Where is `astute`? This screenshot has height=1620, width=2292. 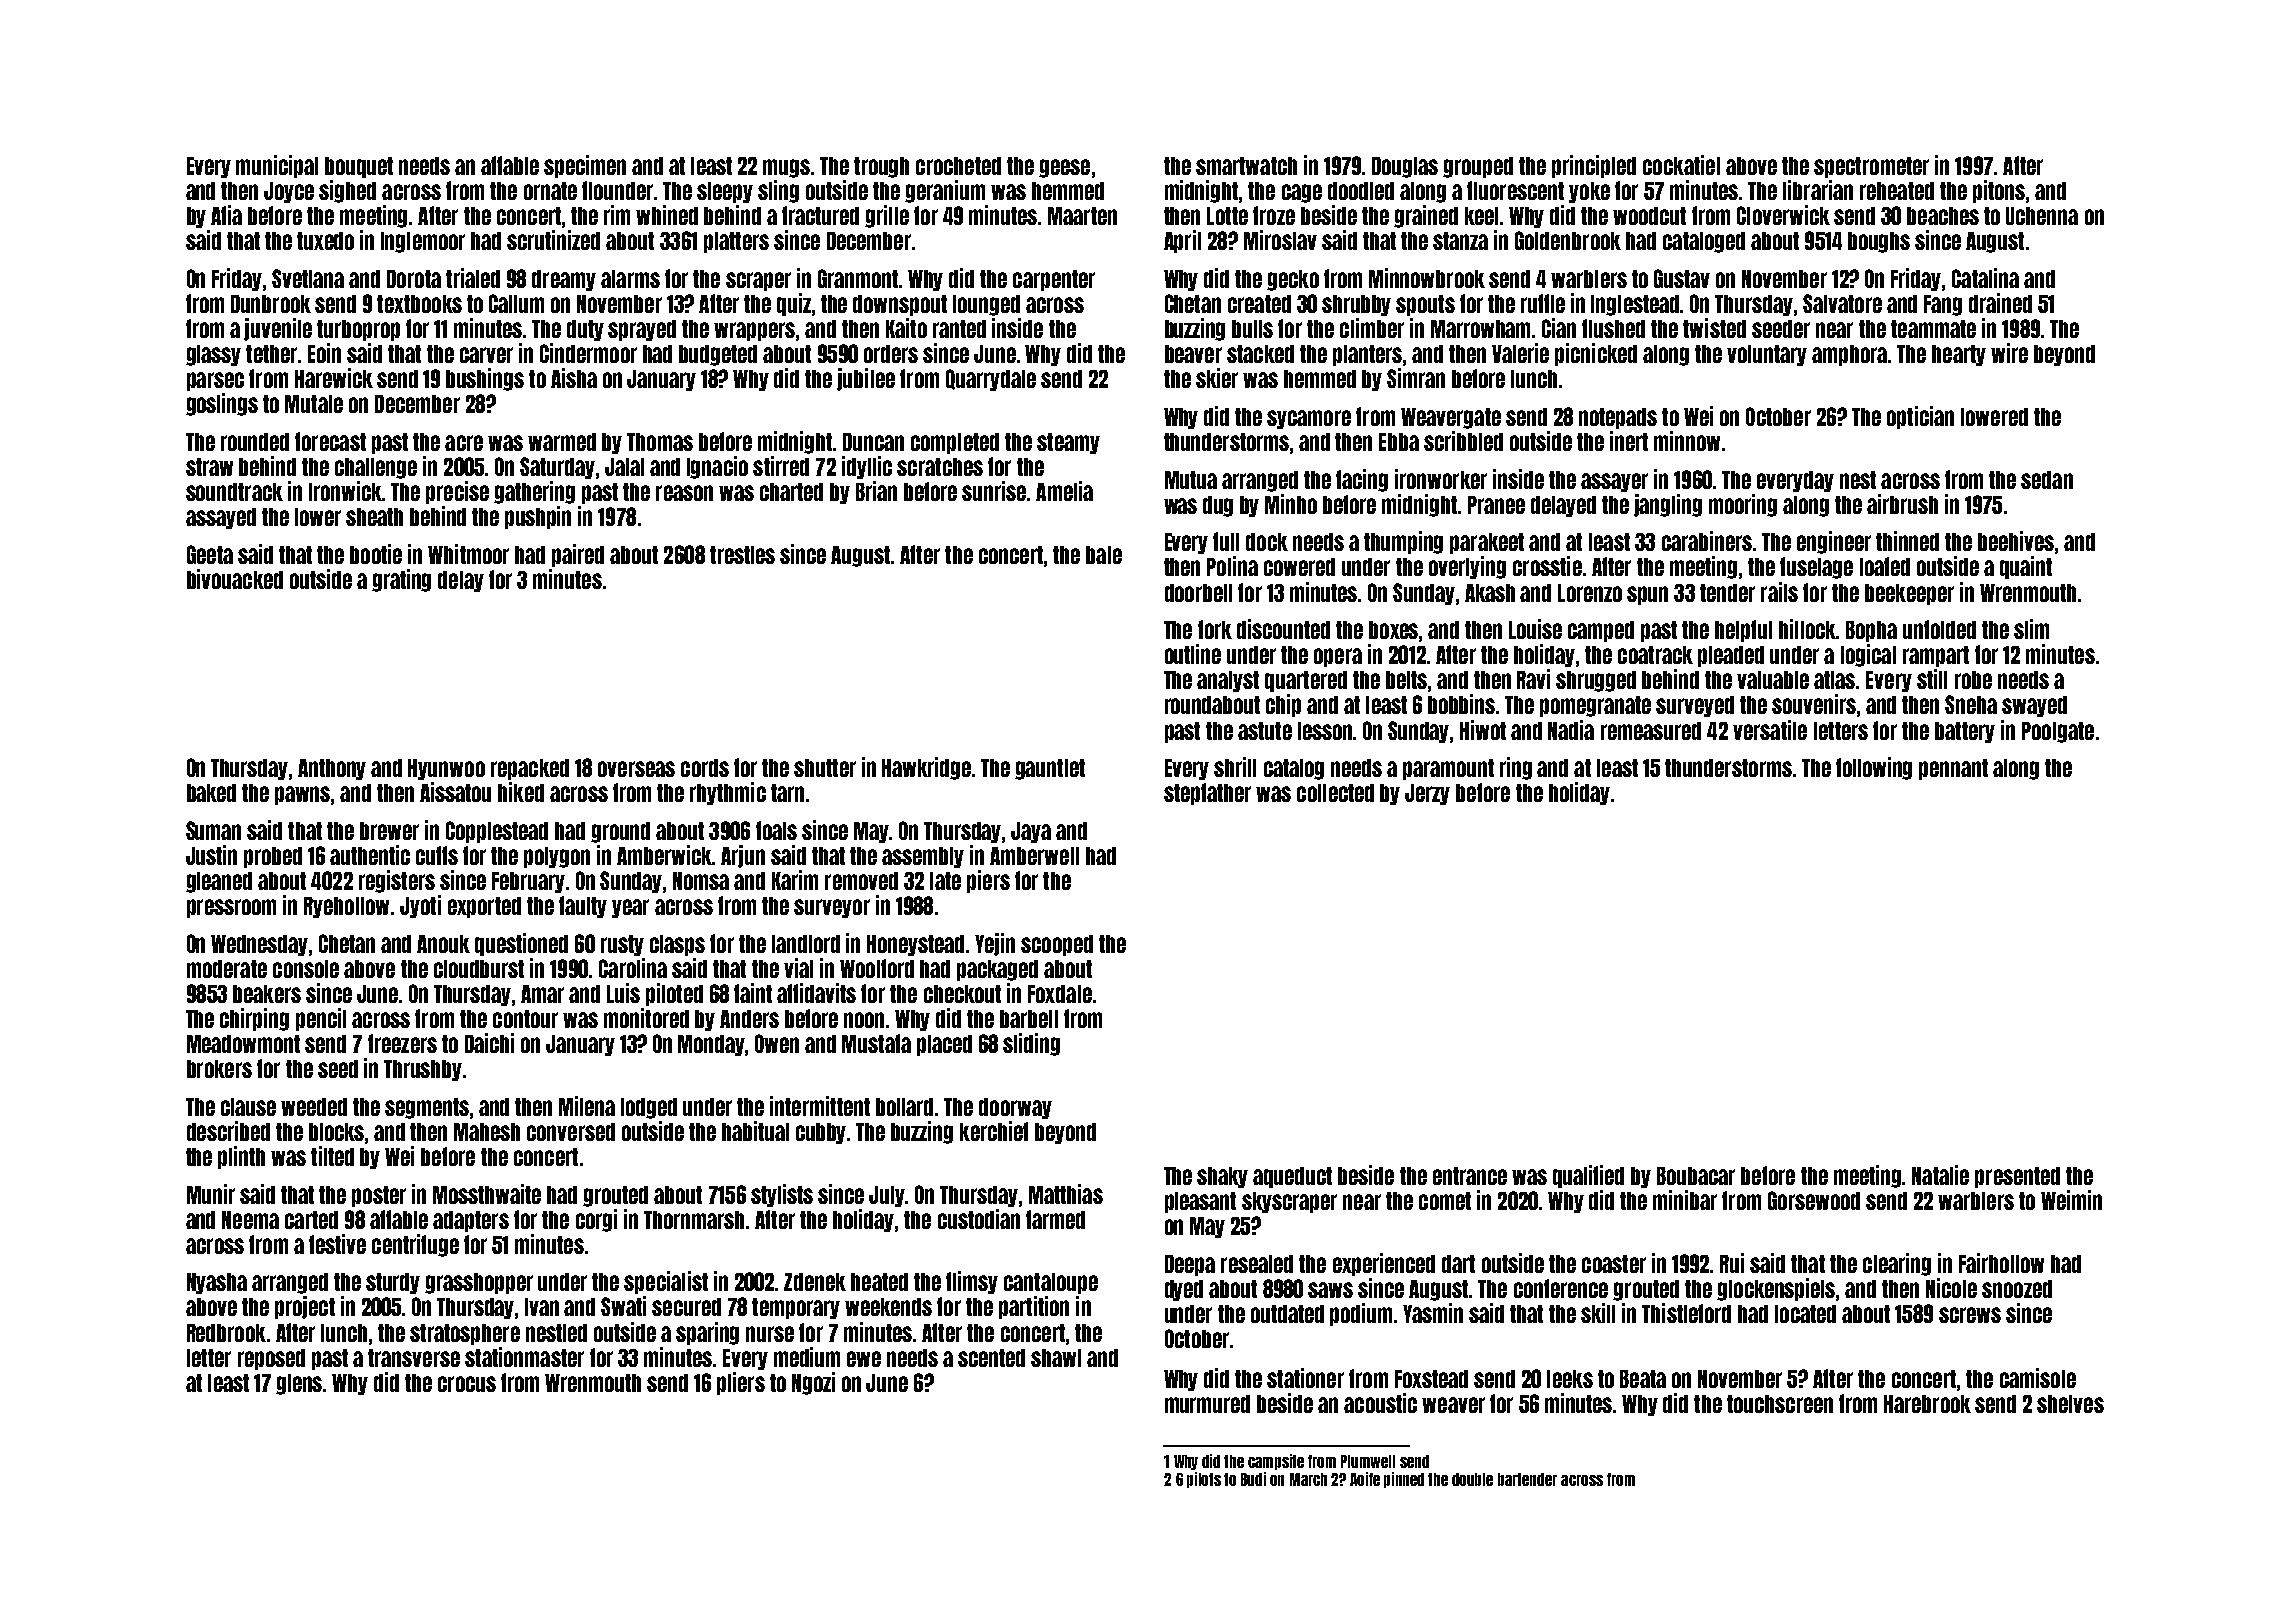 astute is located at coordinates (1265, 731).
